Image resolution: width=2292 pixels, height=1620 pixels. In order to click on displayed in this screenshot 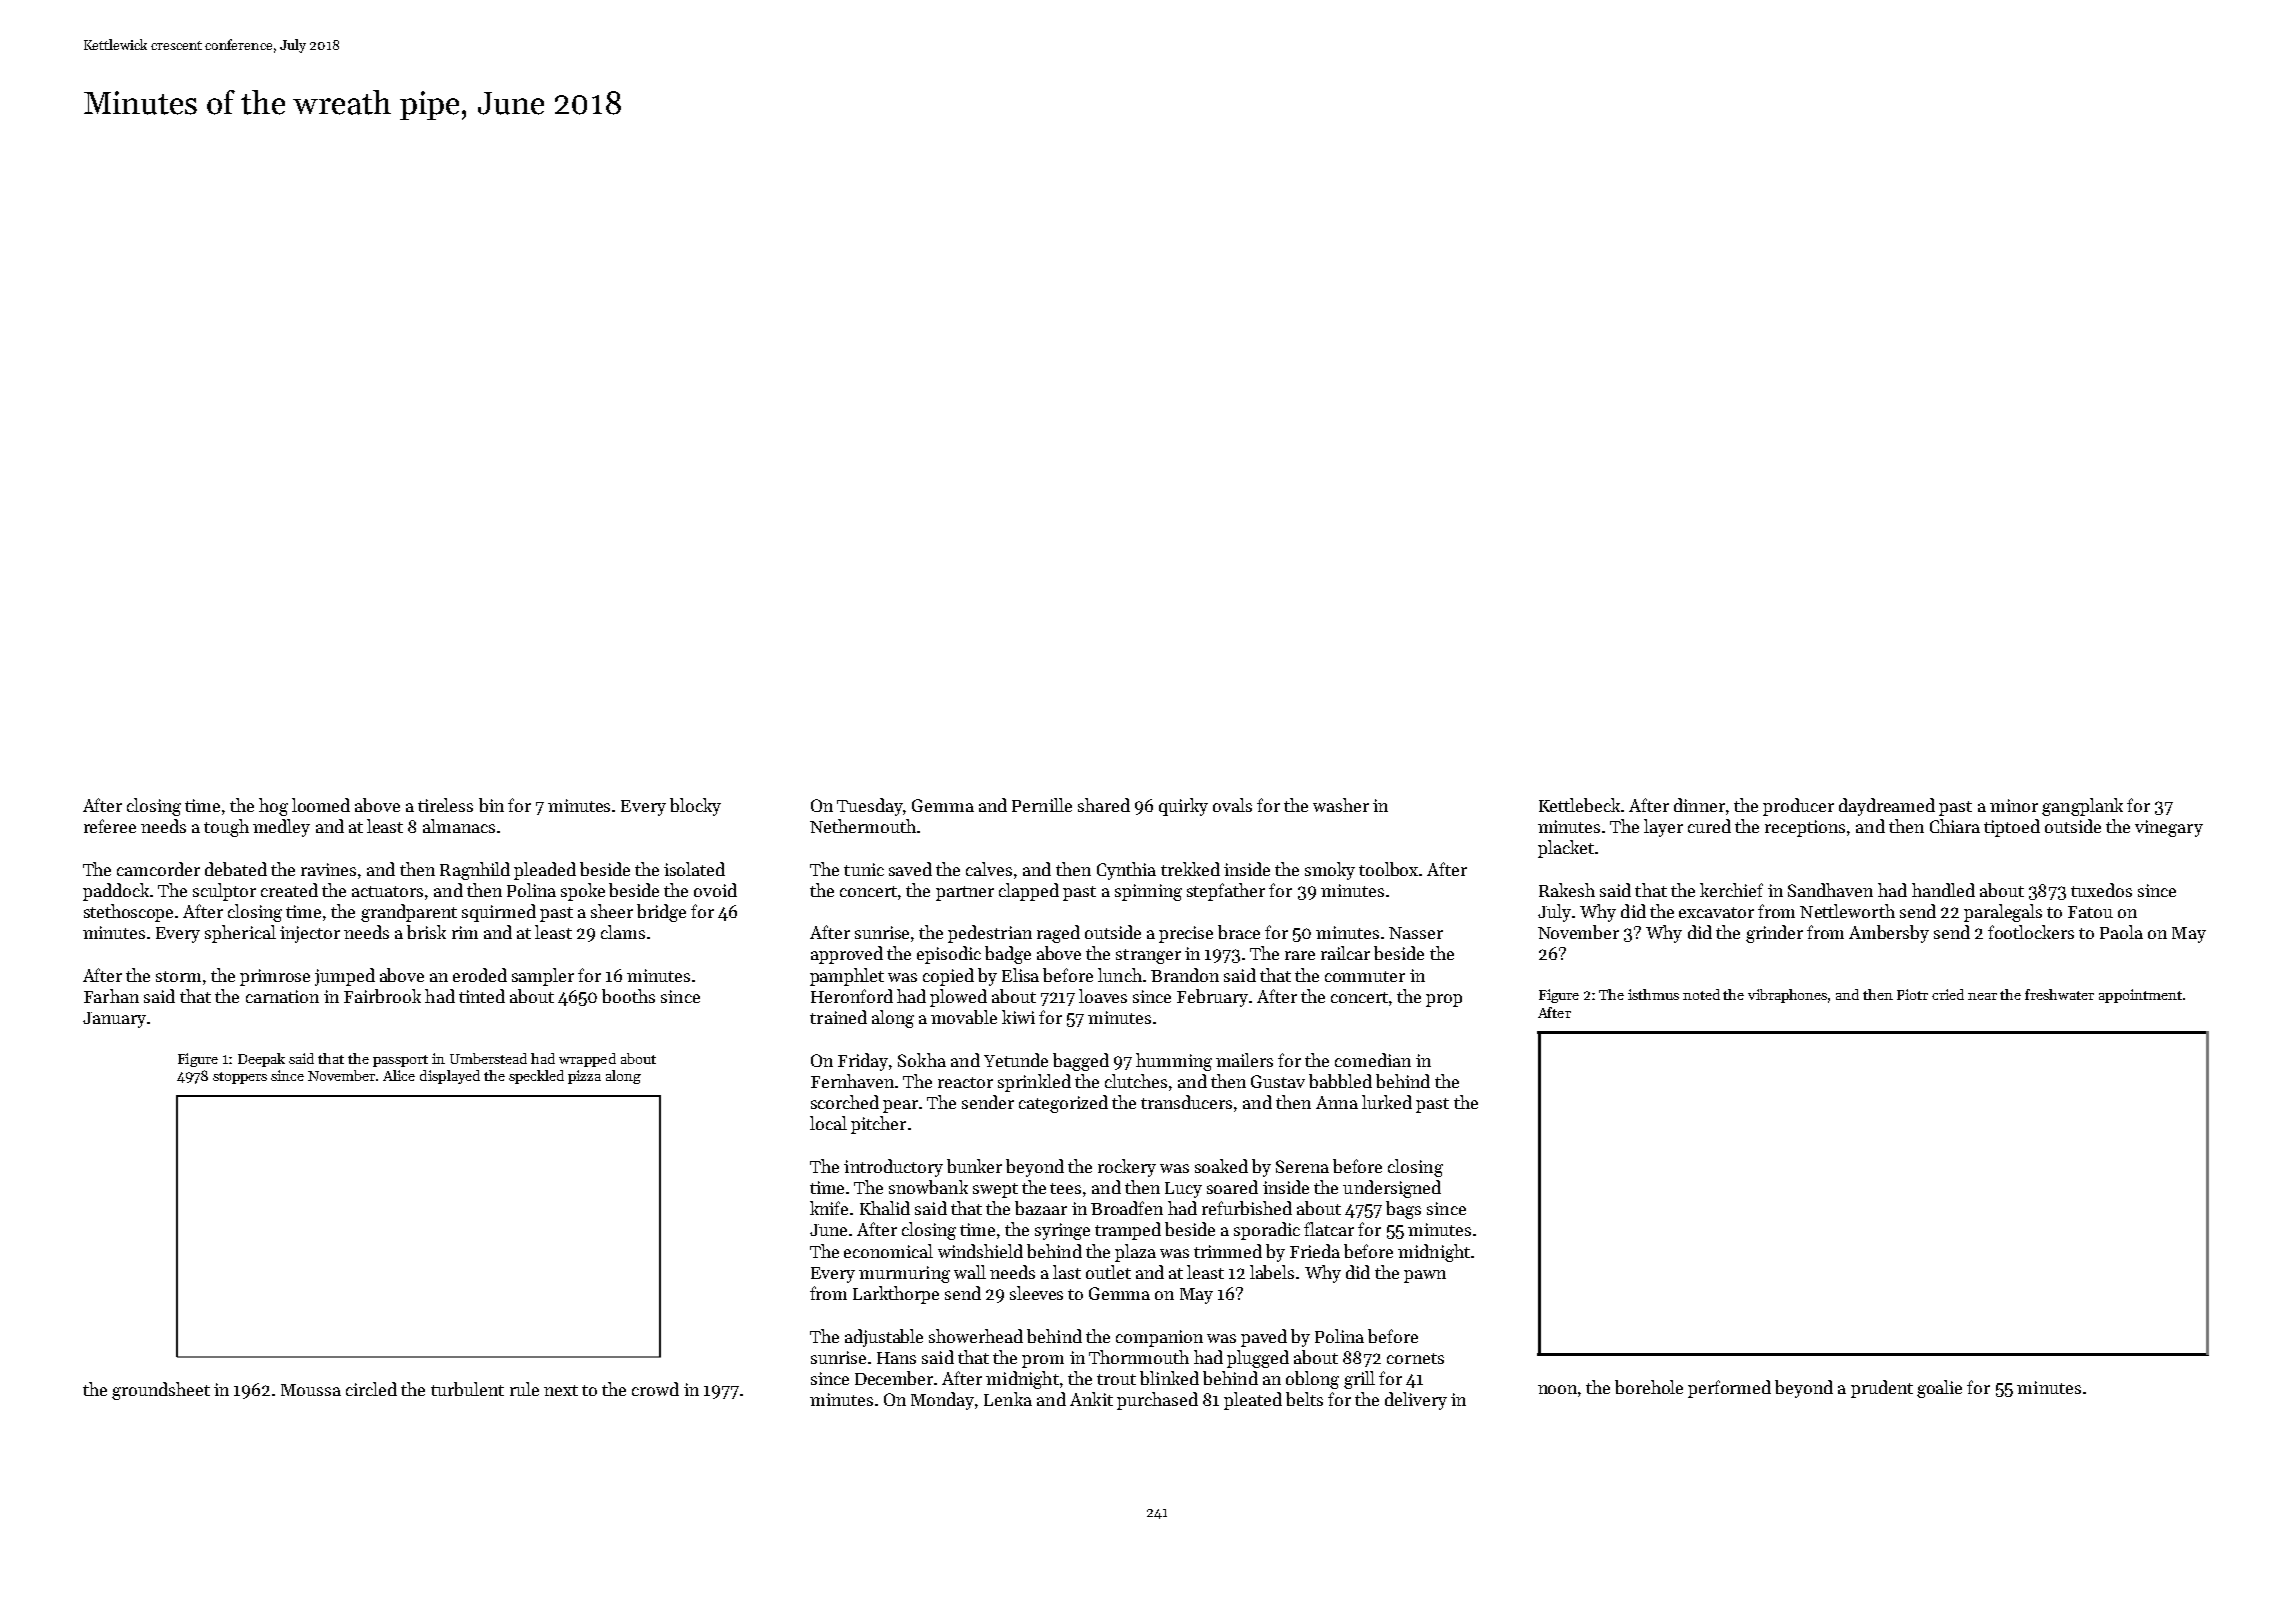, I will do `click(450, 1077)`.
